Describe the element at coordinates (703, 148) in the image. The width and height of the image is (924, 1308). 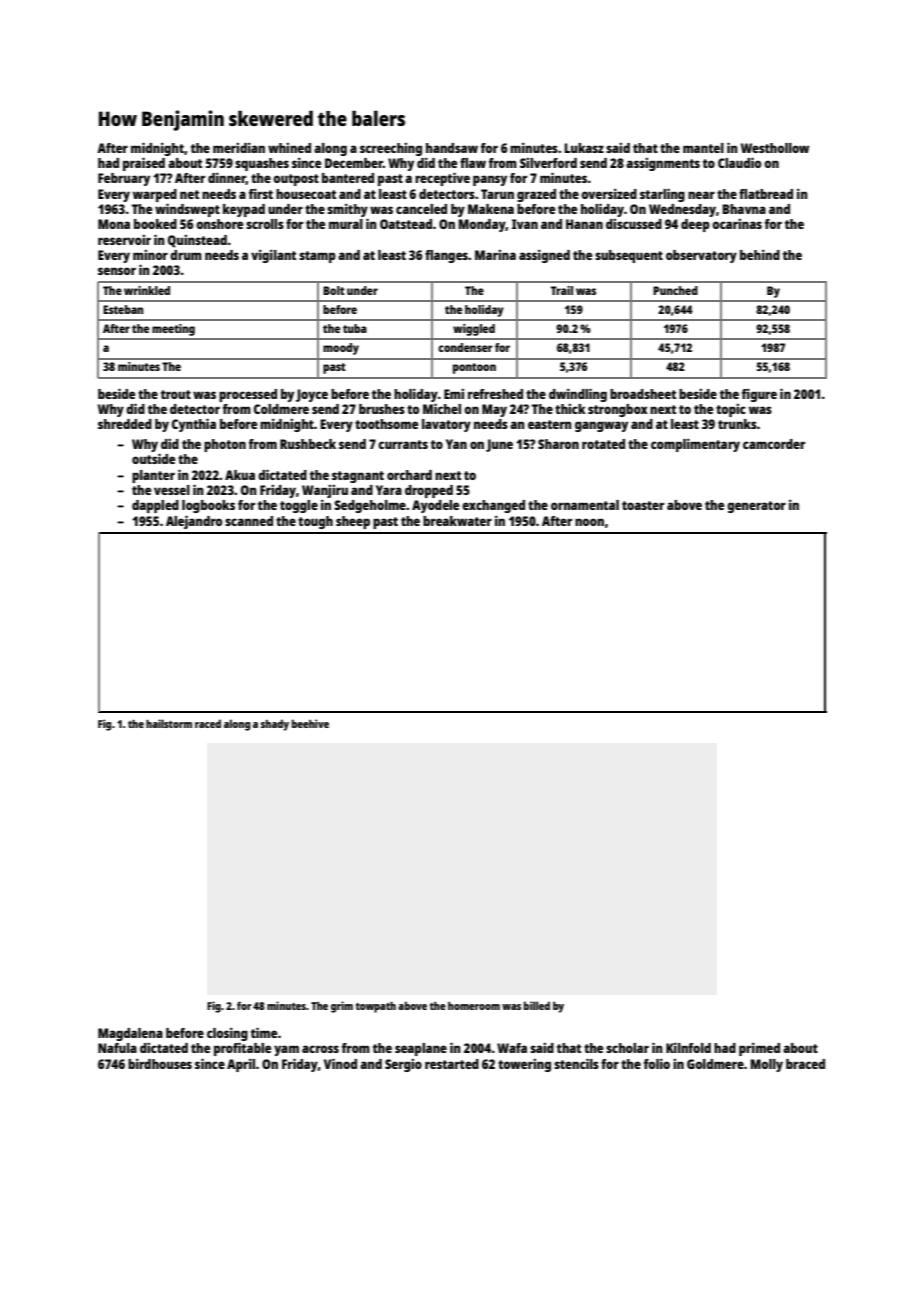
I see `mantel` at that location.
